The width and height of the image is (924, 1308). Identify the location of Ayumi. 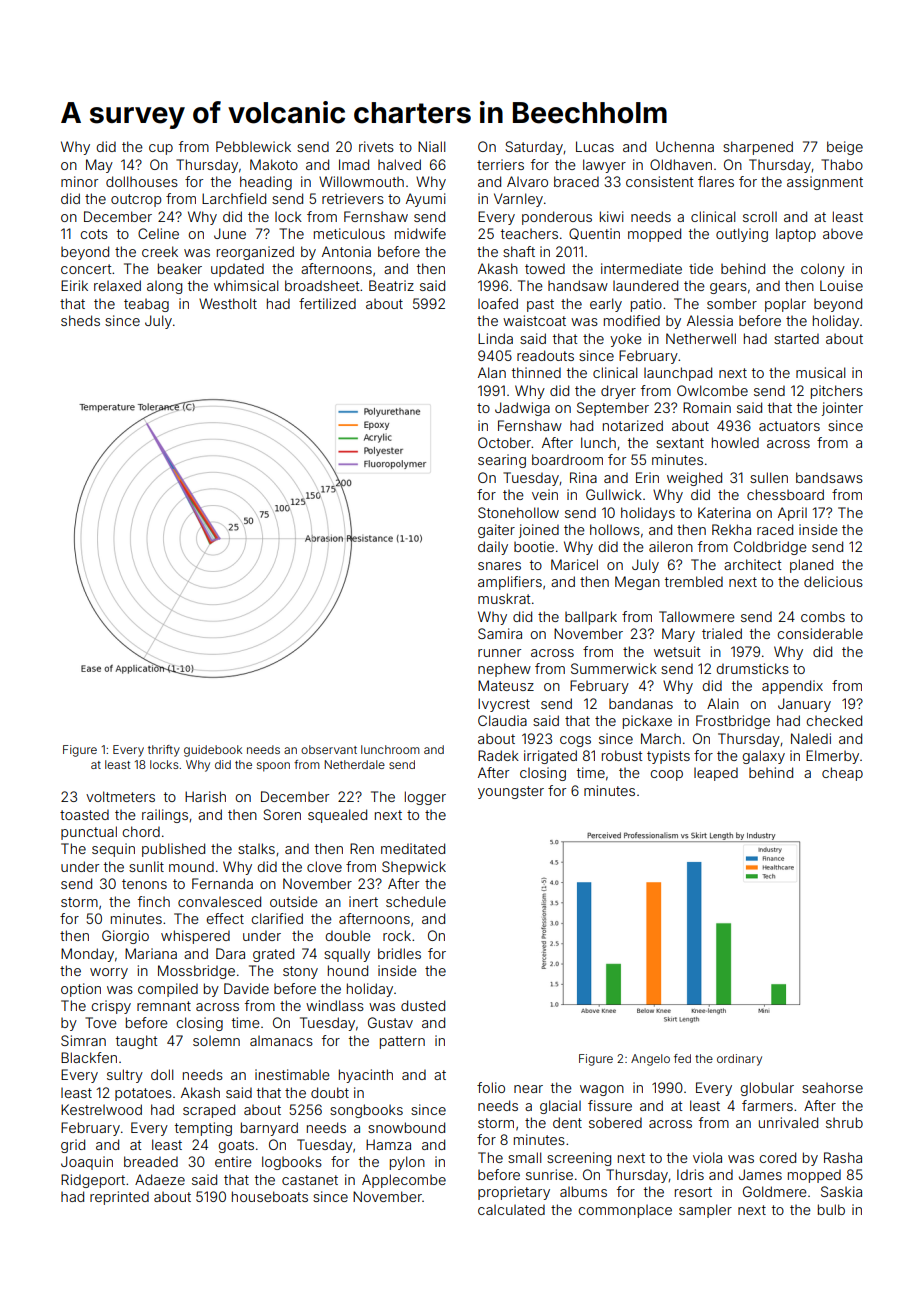
(425, 200).
